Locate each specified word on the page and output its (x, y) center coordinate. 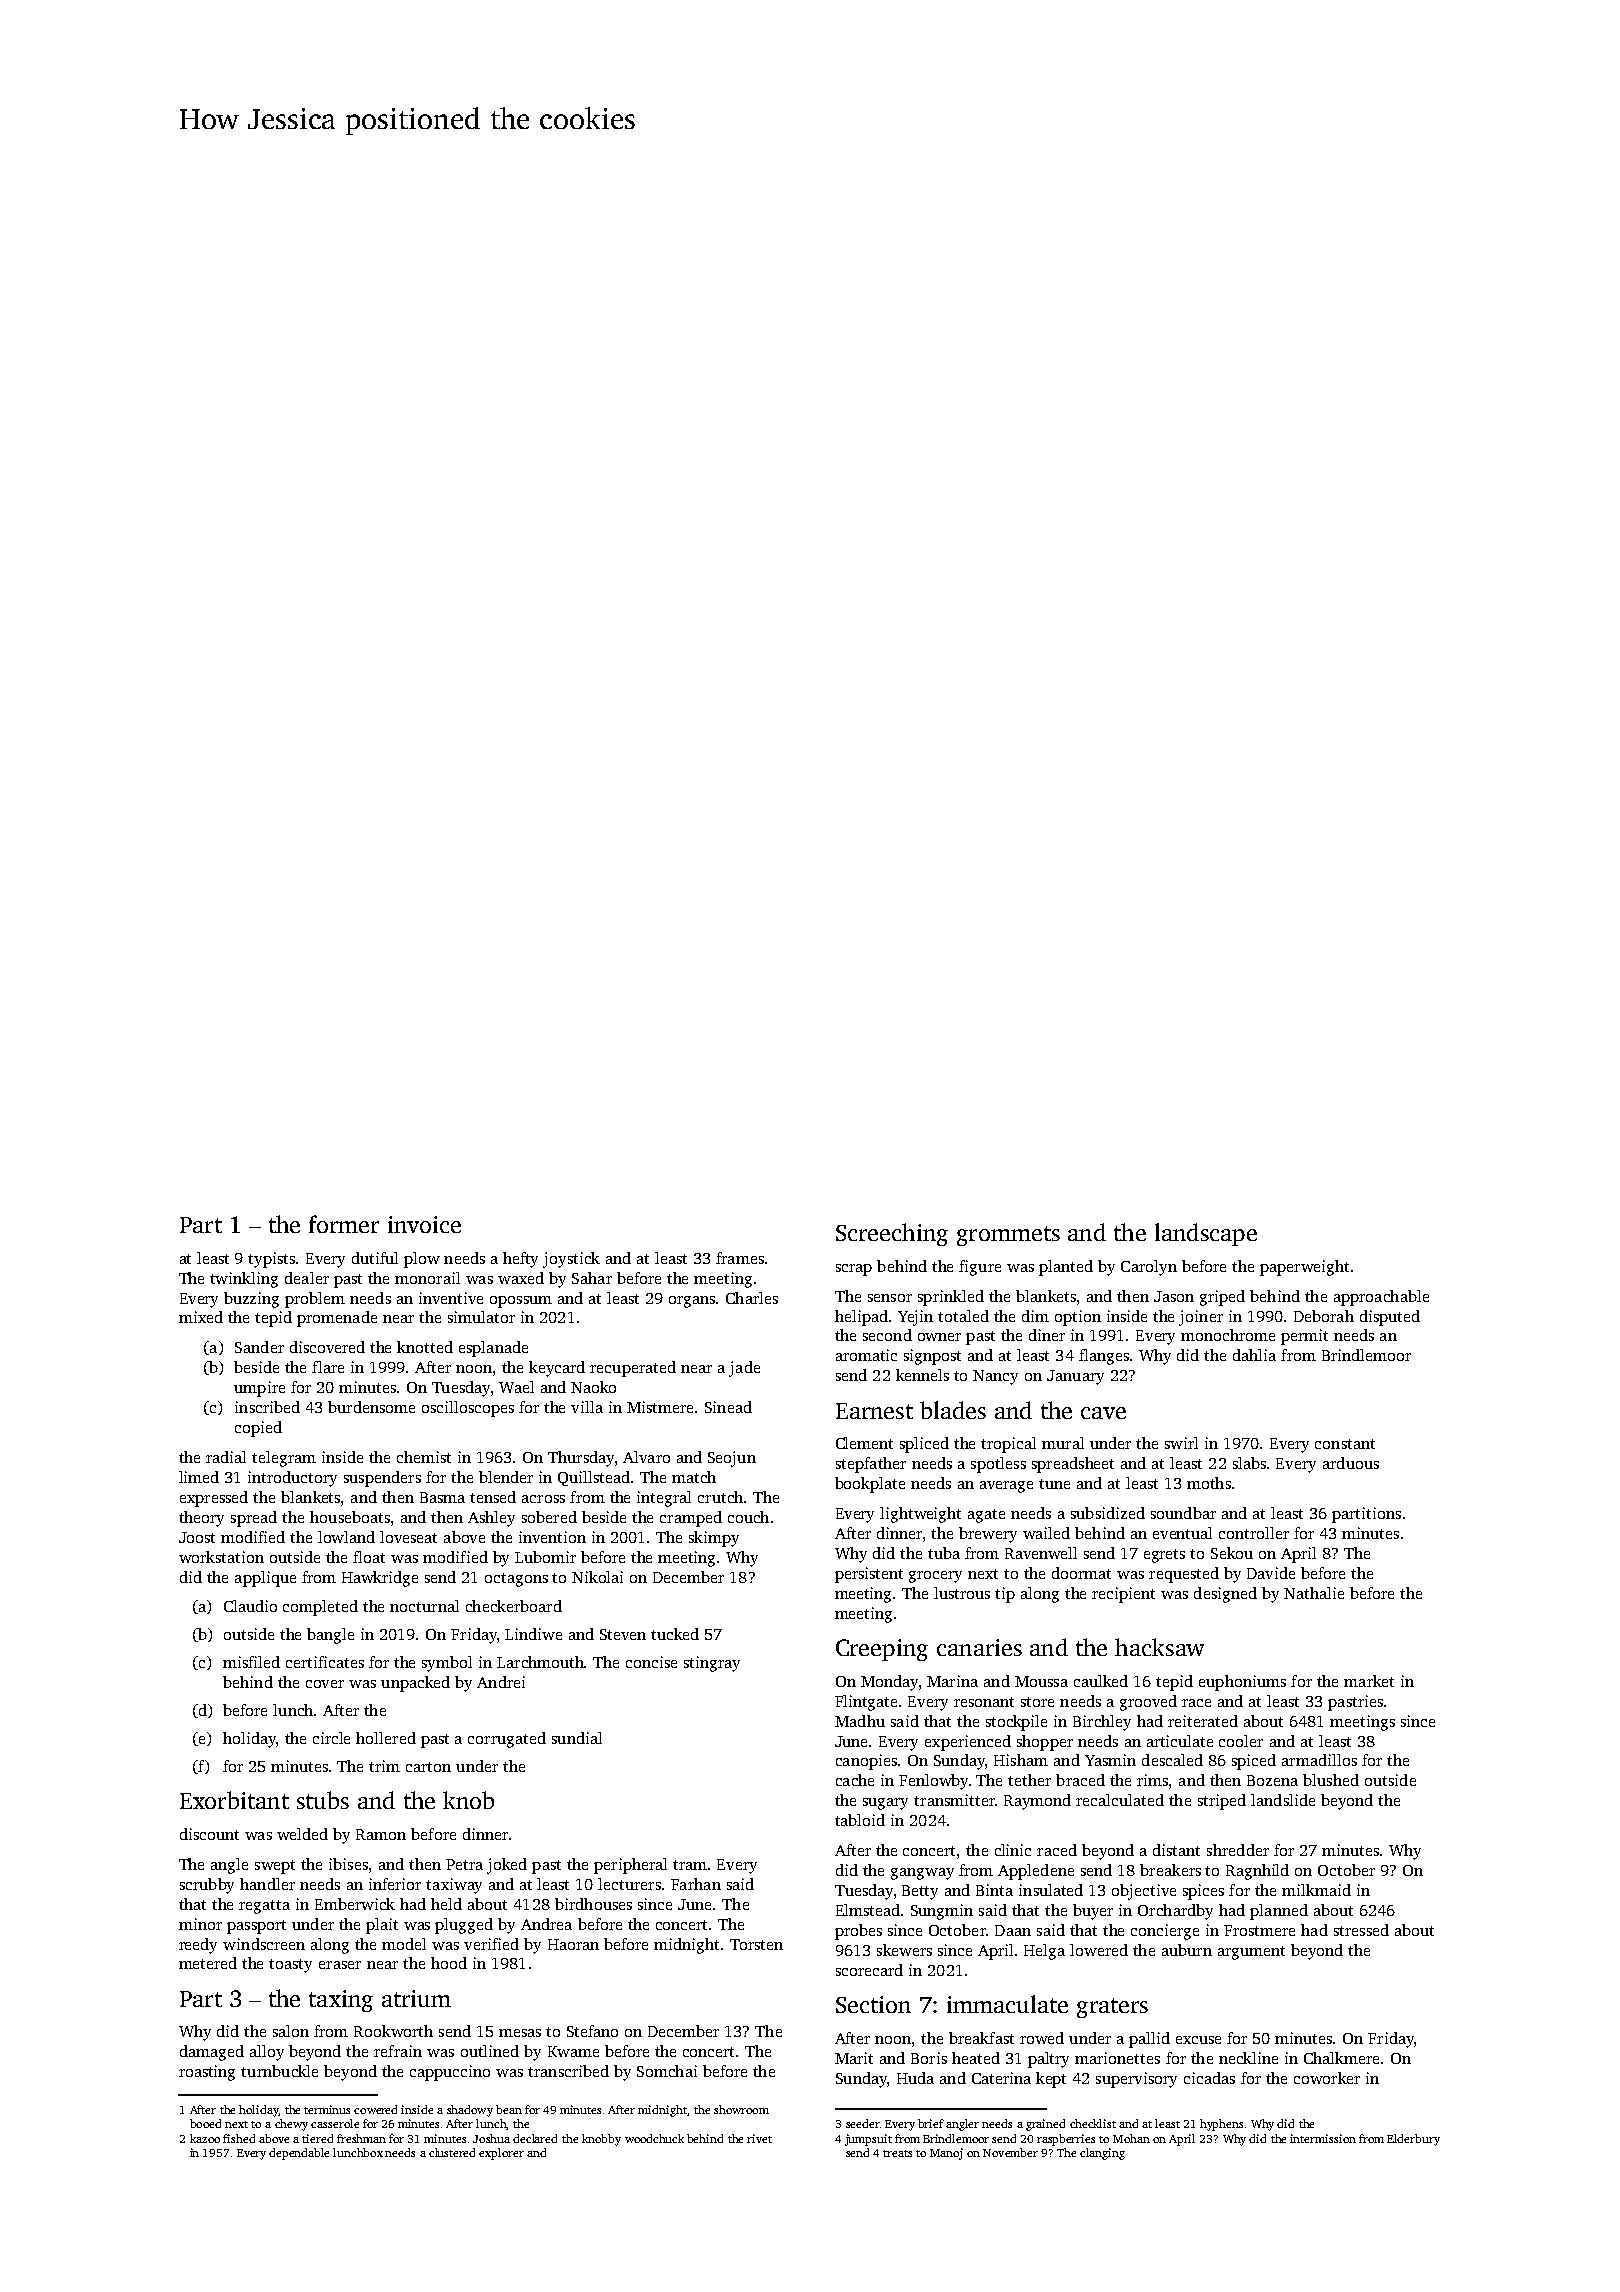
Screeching (892, 1234)
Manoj (946, 2154)
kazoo (205, 2138)
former (344, 1224)
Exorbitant (234, 1800)
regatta (264, 1907)
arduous (1351, 1463)
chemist (424, 1457)
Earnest (874, 1411)
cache (855, 1780)
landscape (1206, 1234)
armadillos (1319, 1760)
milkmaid (1316, 1890)
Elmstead (868, 1910)
